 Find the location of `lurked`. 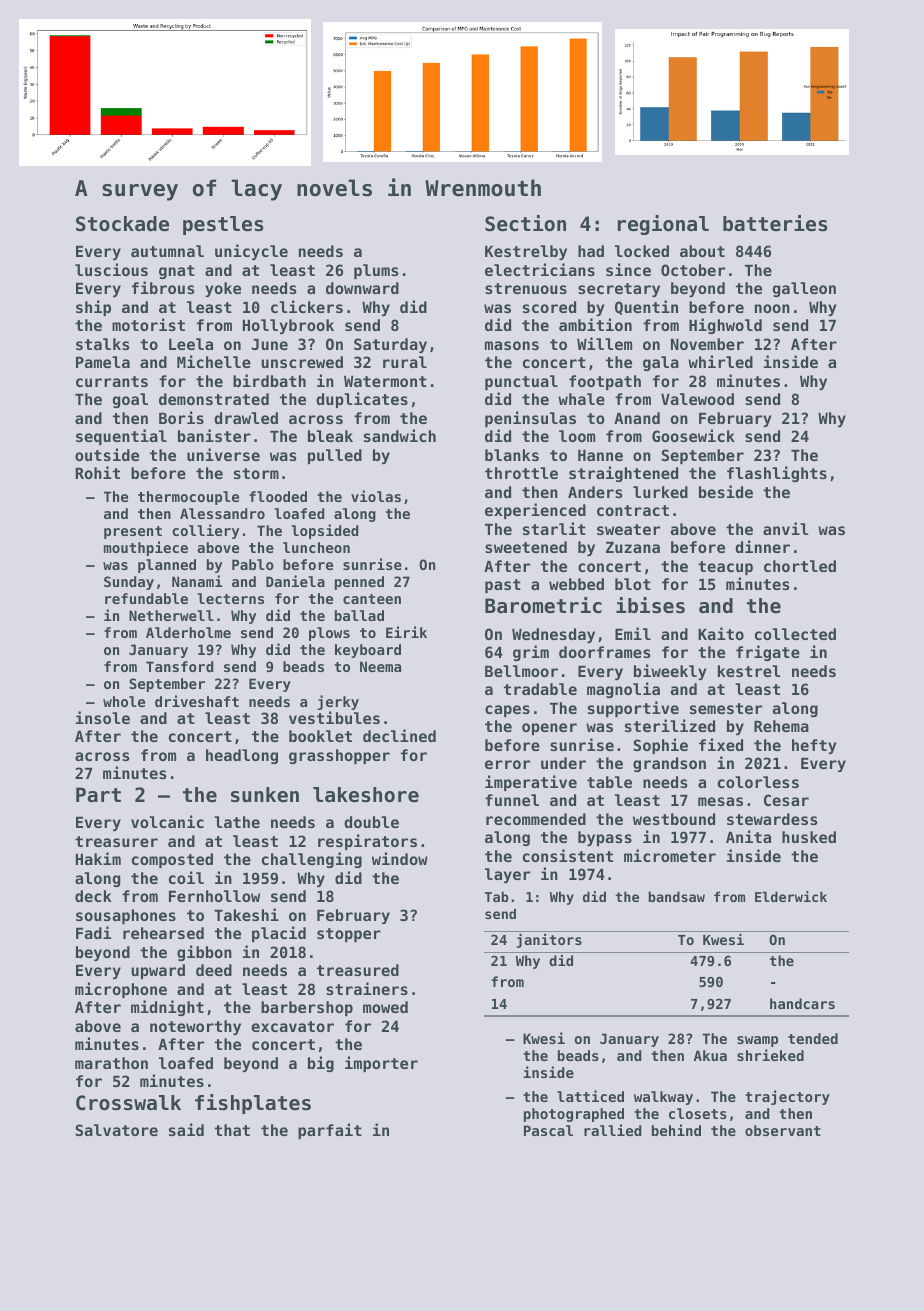

lurked is located at coordinates (660, 492).
